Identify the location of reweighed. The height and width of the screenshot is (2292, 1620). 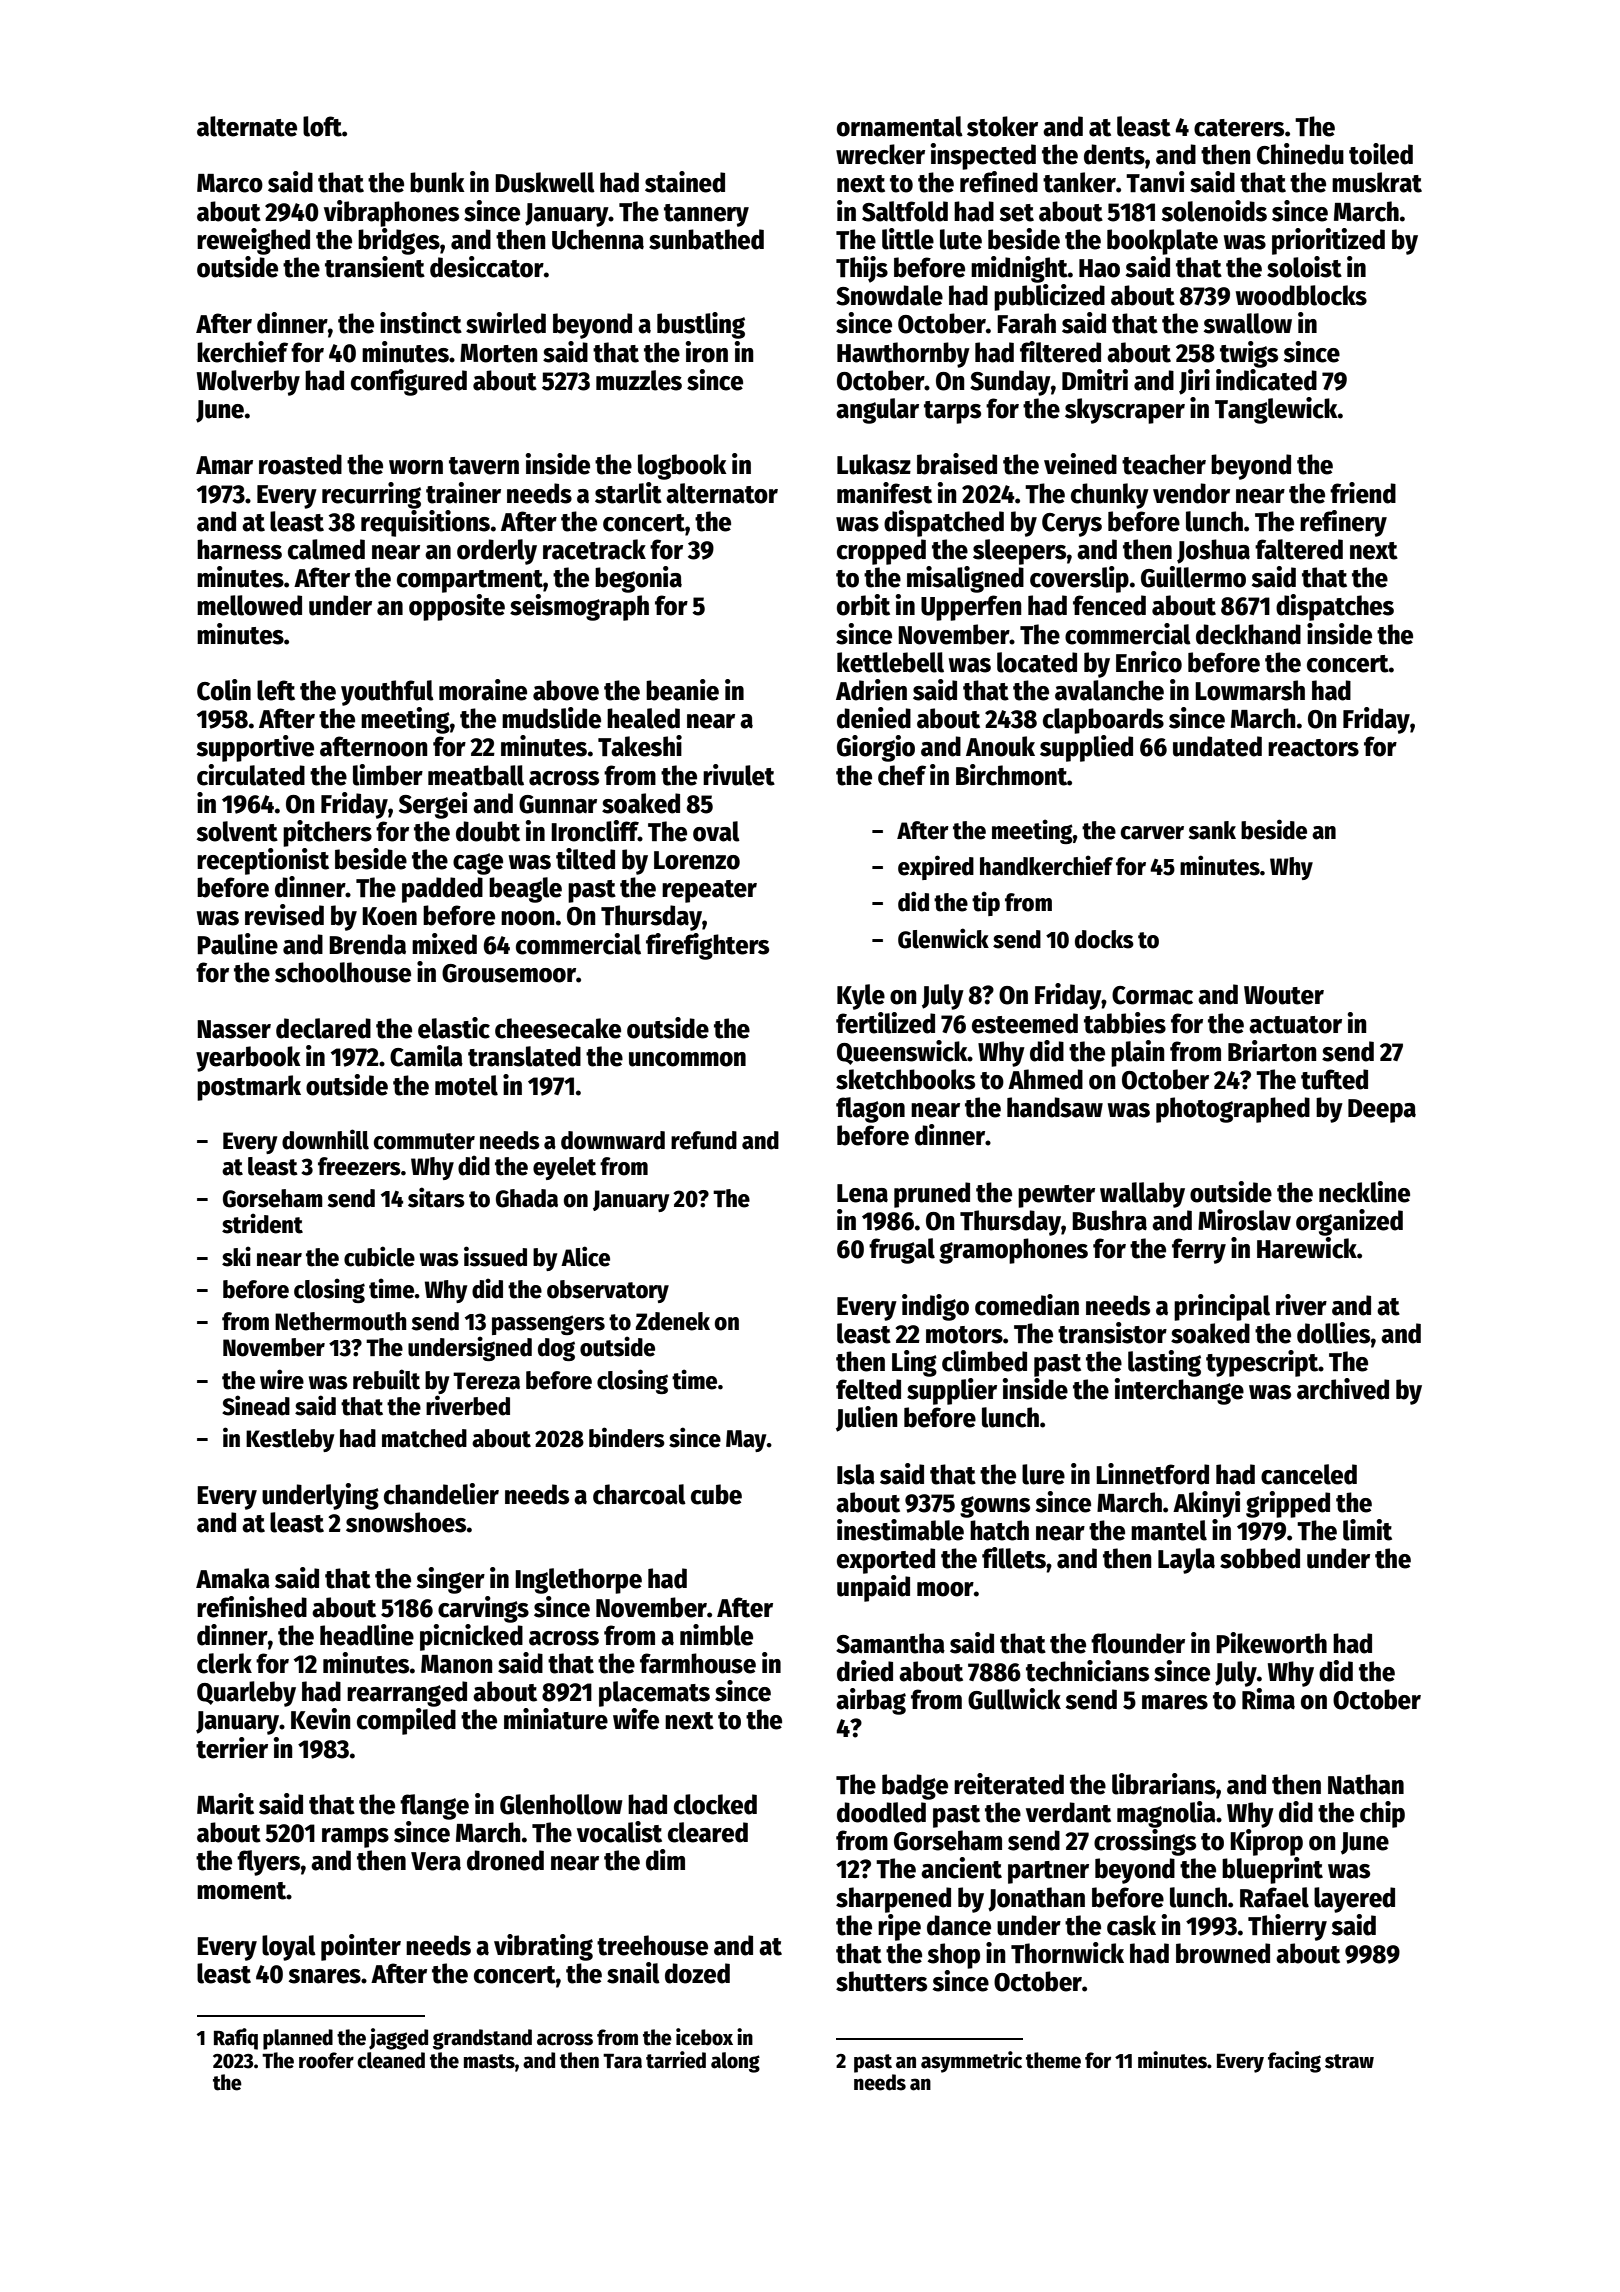
(253, 241).
